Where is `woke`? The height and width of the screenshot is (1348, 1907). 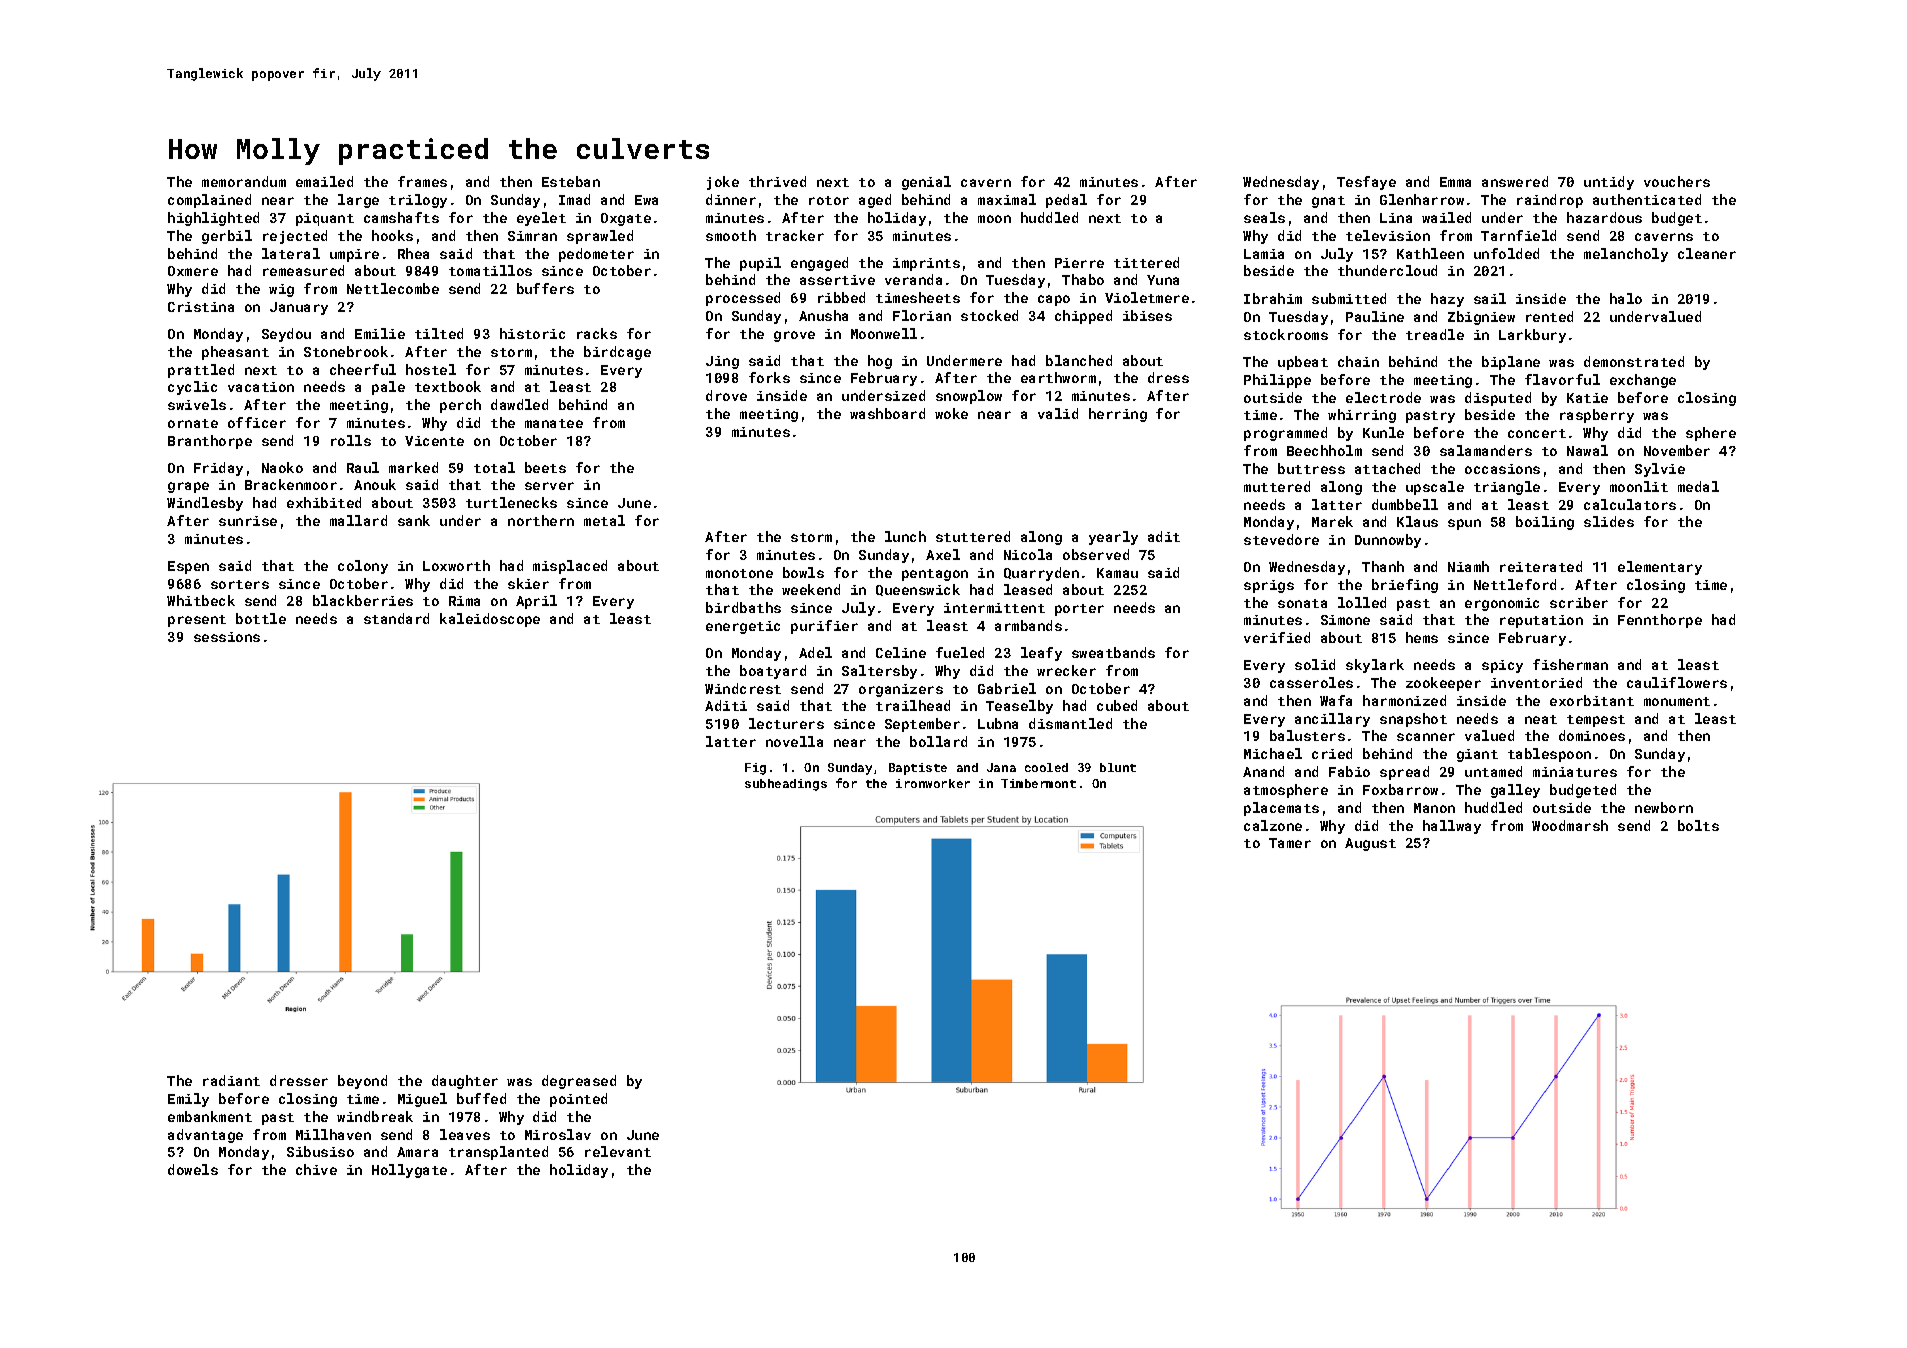
woke is located at coordinates (951, 413).
